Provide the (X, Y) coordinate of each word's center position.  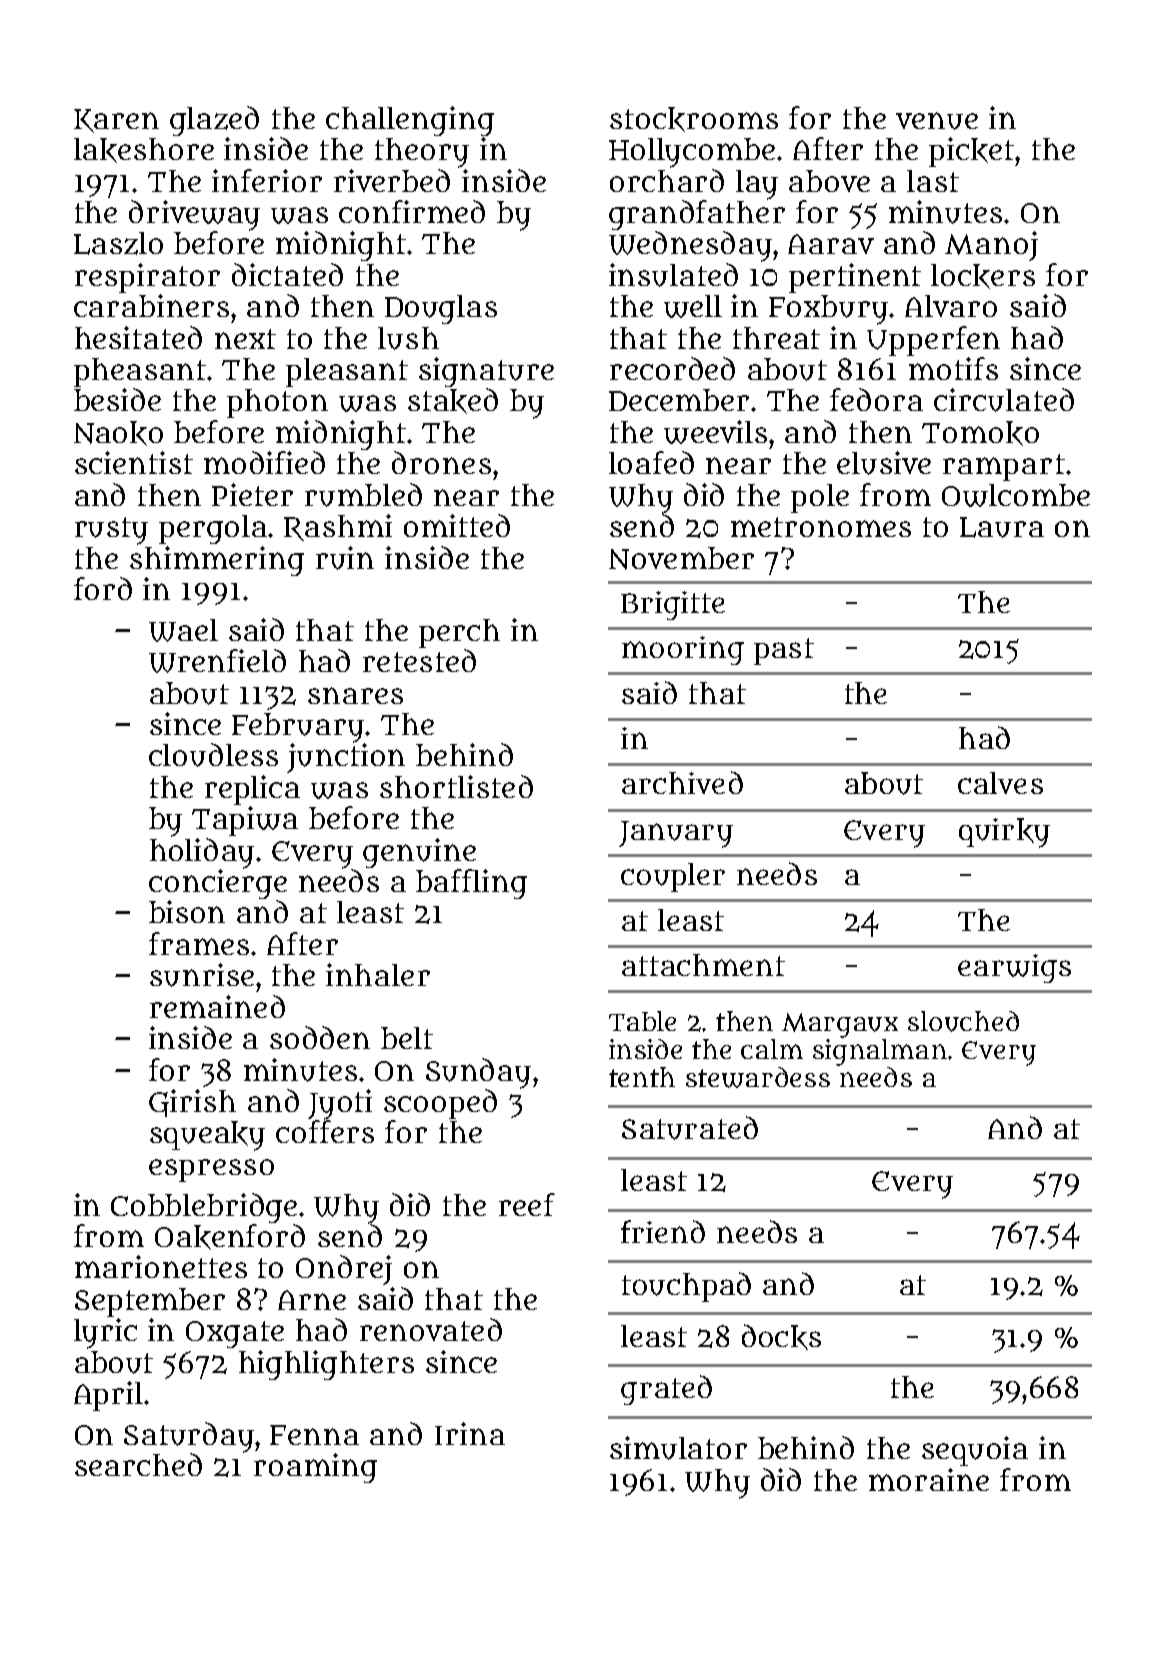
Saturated (690, 1128)
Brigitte (673, 605)
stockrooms (694, 119)
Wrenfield (217, 661)
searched (138, 1464)
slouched (963, 1021)
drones (441, 462)
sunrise (202, 975)
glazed (214, 121)
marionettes (161, 1266)
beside (117, 399)
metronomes (821, 527)
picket (971, 152)
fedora (876, 399)
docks (781, 1337)
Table (642, 1021)
